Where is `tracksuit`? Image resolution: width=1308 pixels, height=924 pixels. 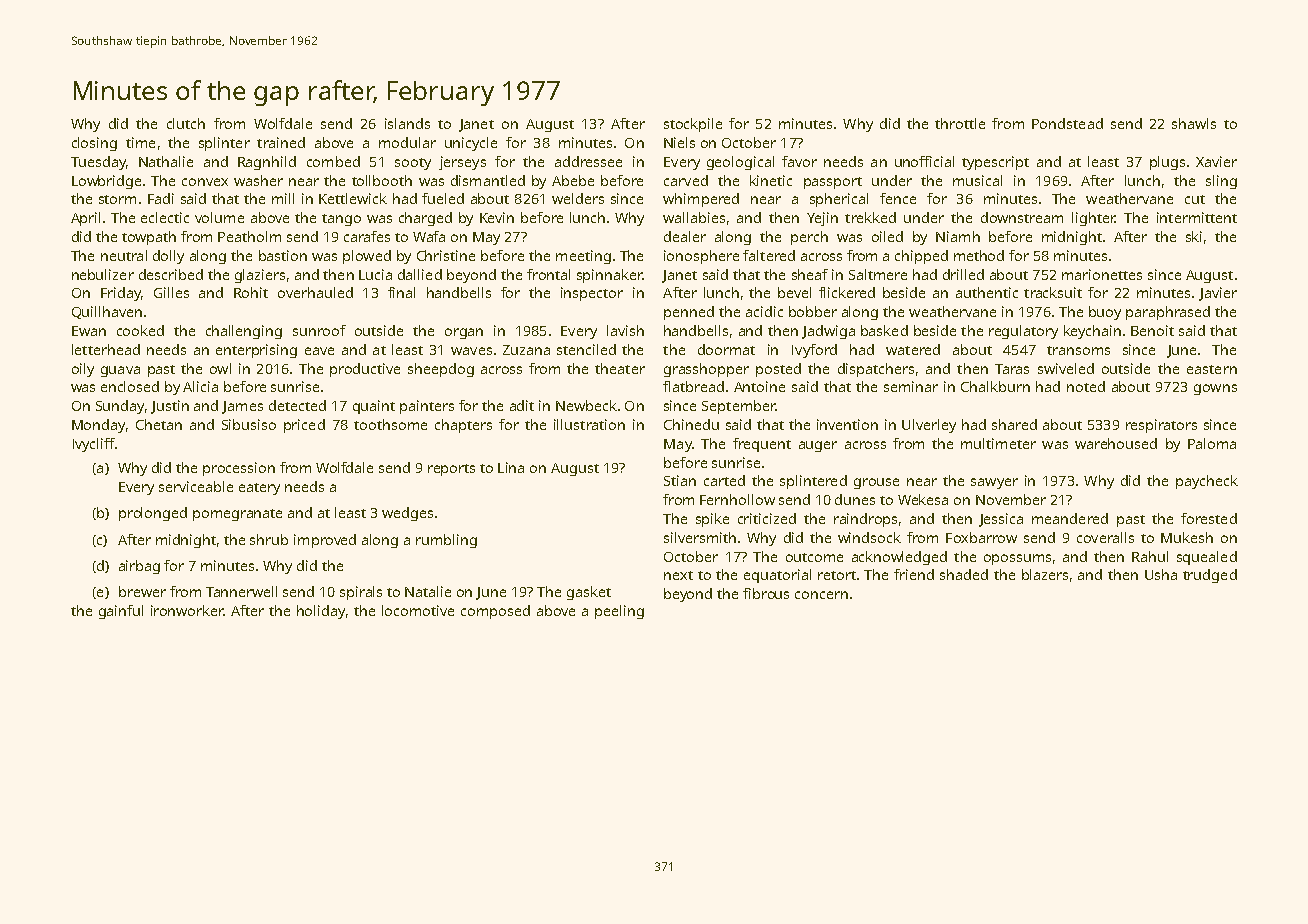 tracksuit is located at coordinates (1053, 292).
